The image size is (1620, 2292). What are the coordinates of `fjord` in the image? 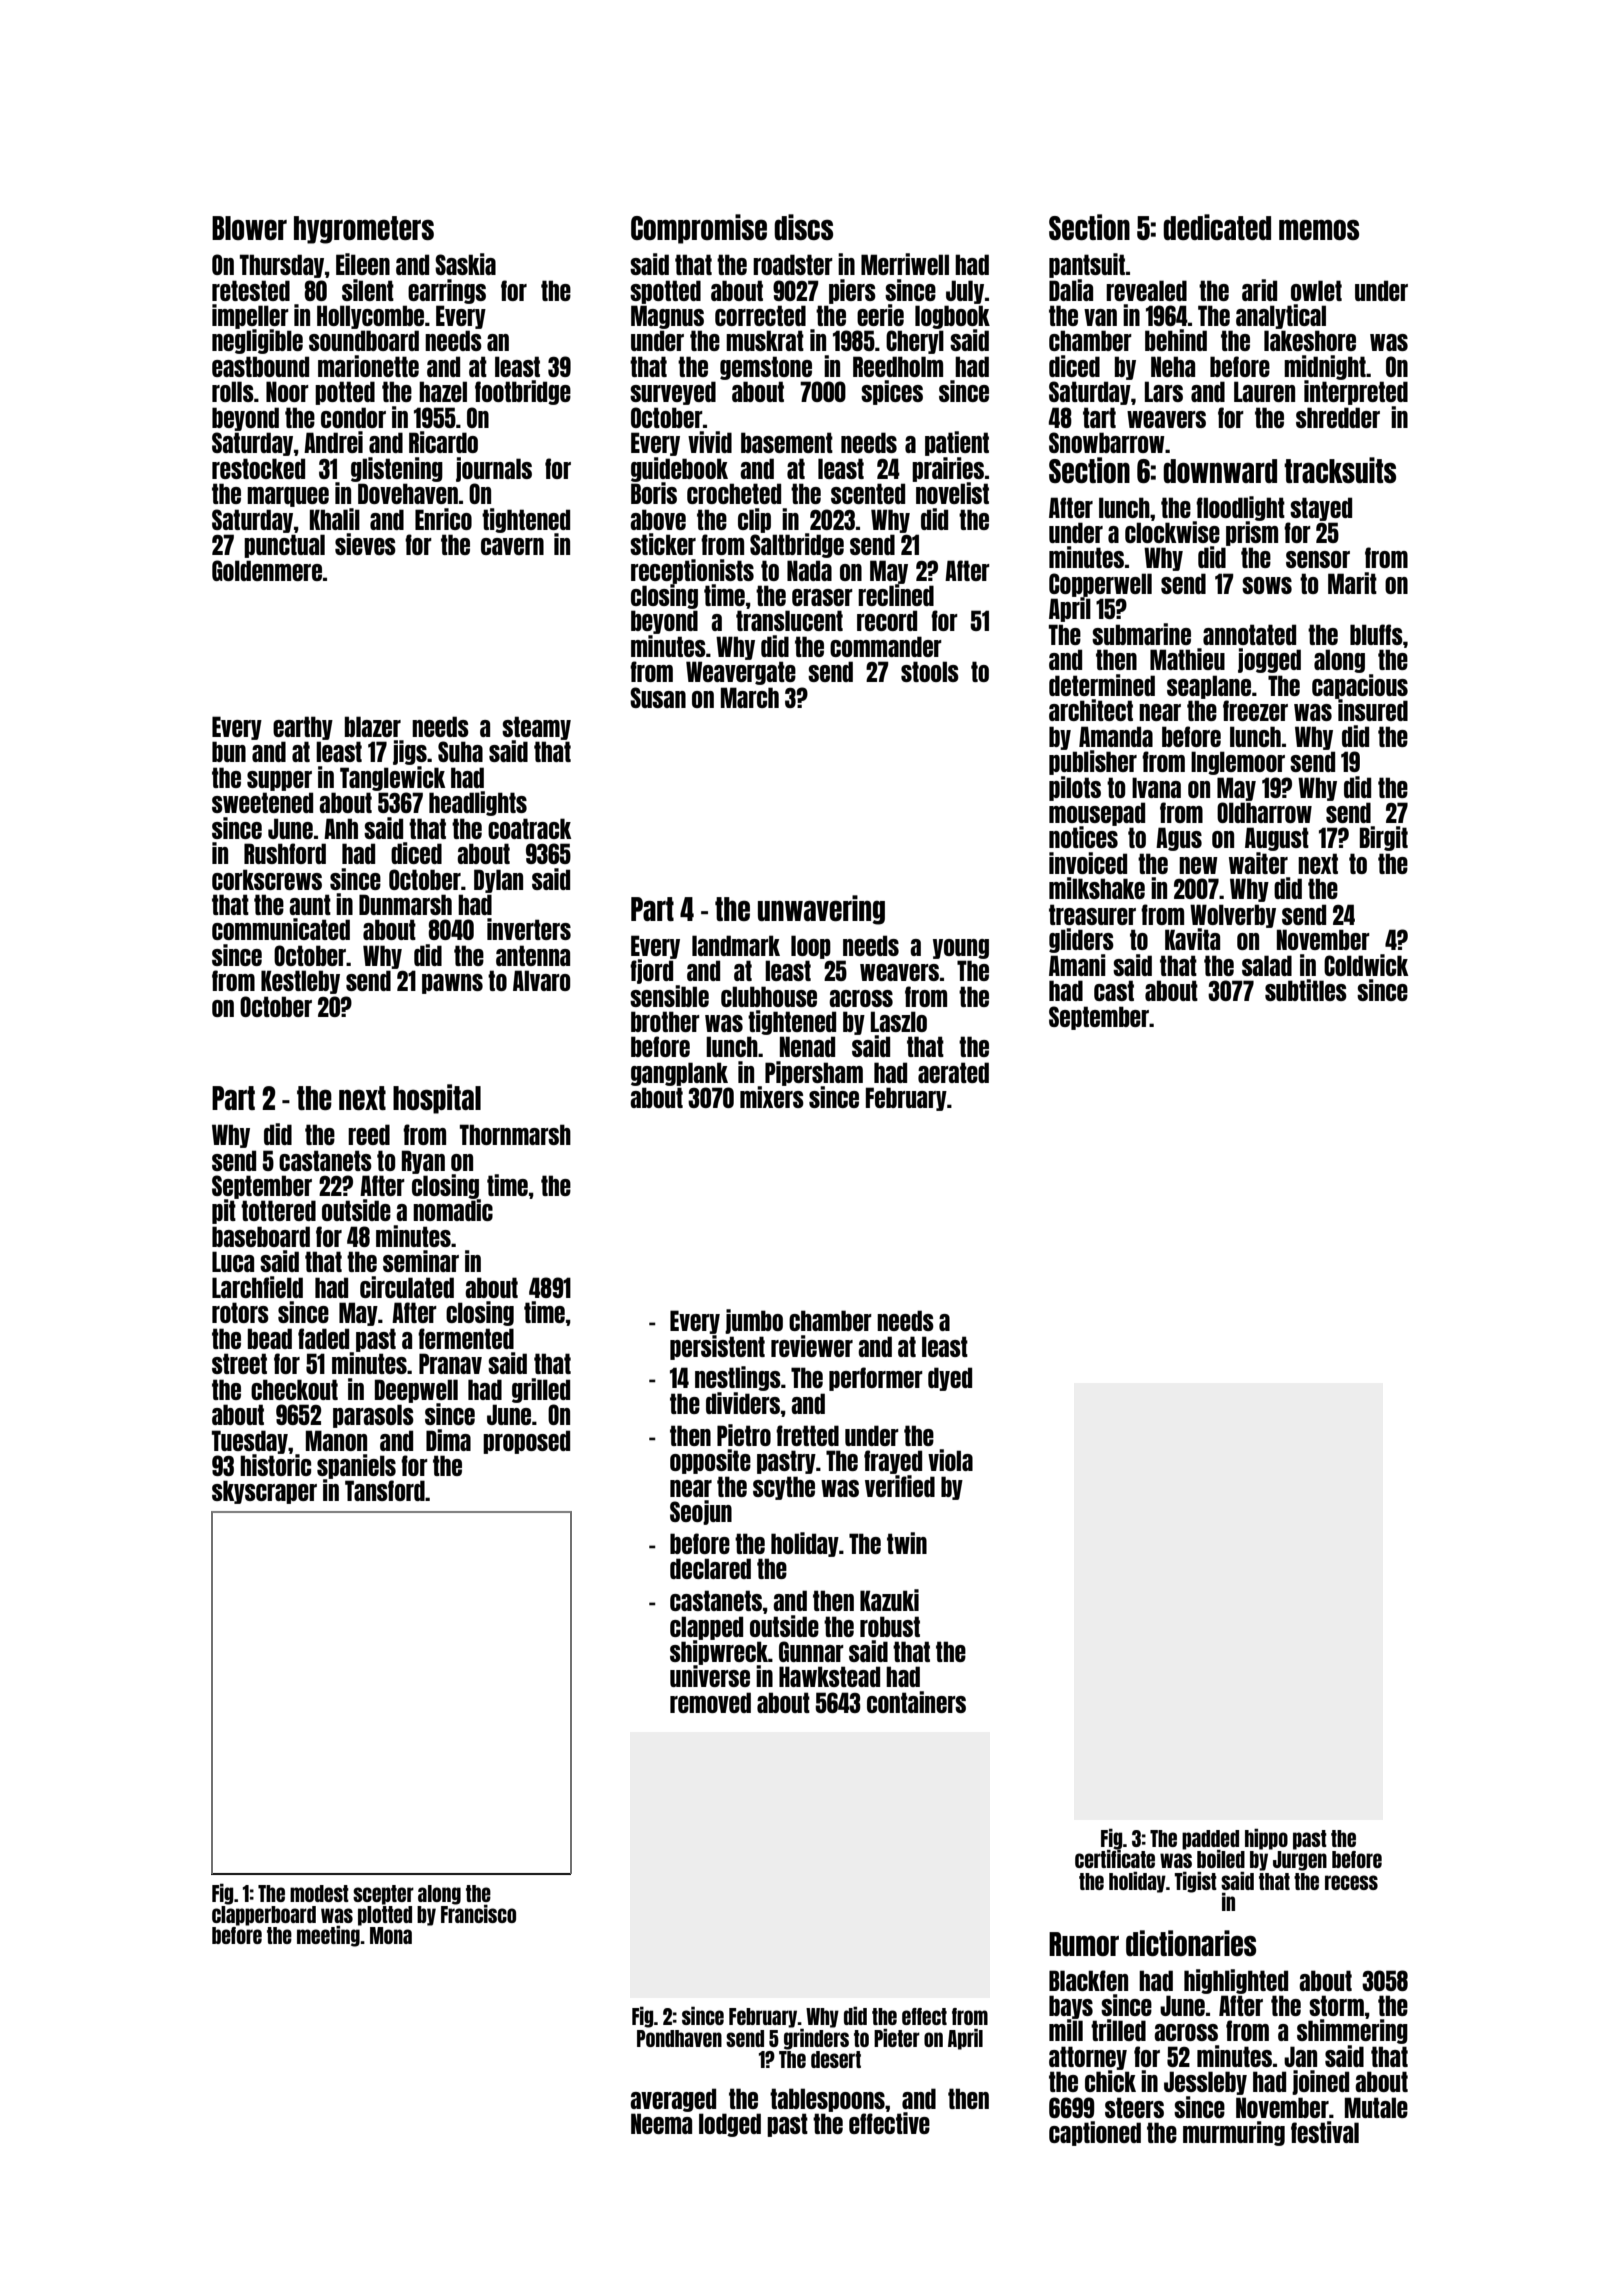 It's located at (651, 971).
